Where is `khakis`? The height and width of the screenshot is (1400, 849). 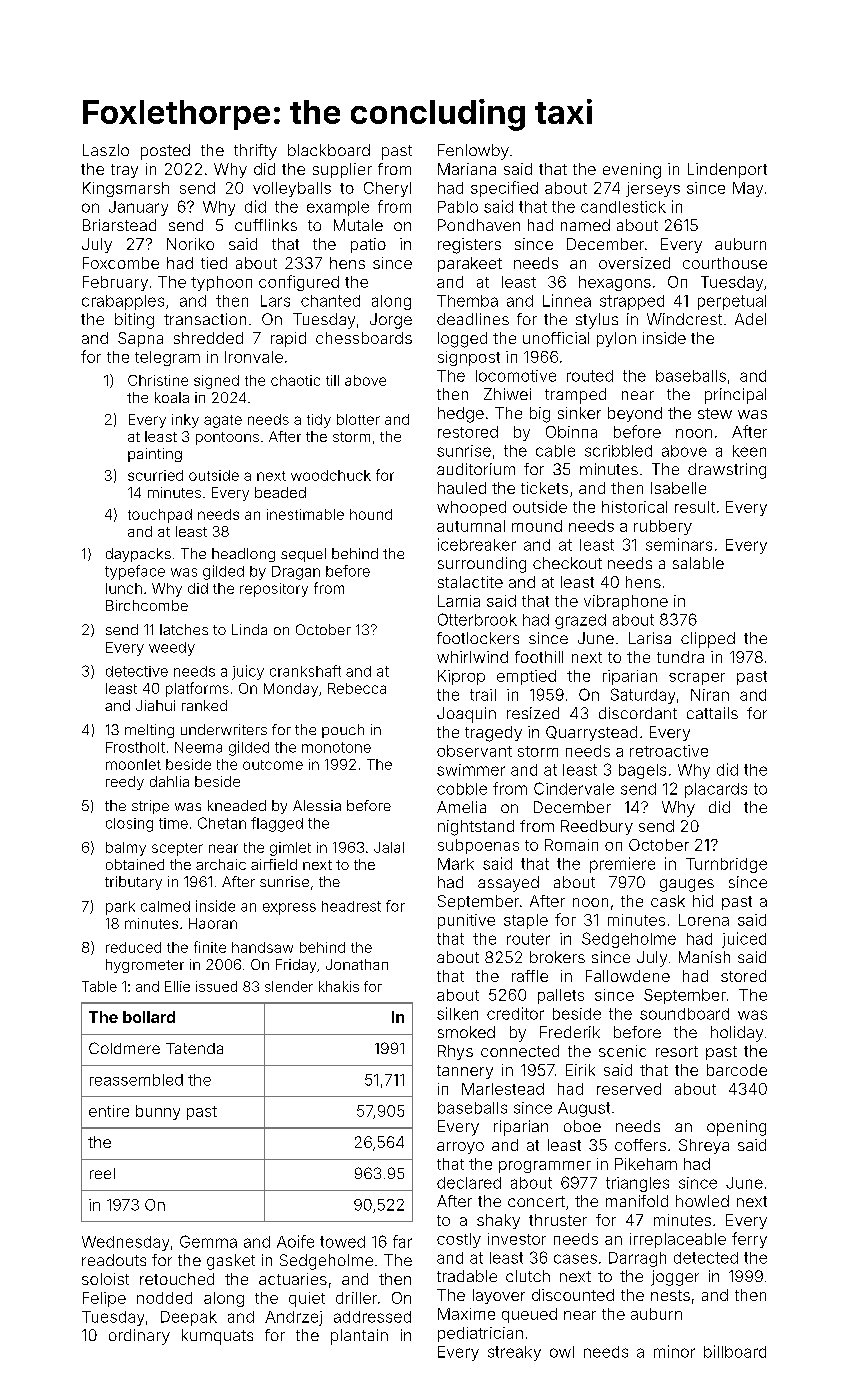 khakis is located at coordinates (339, 986).
